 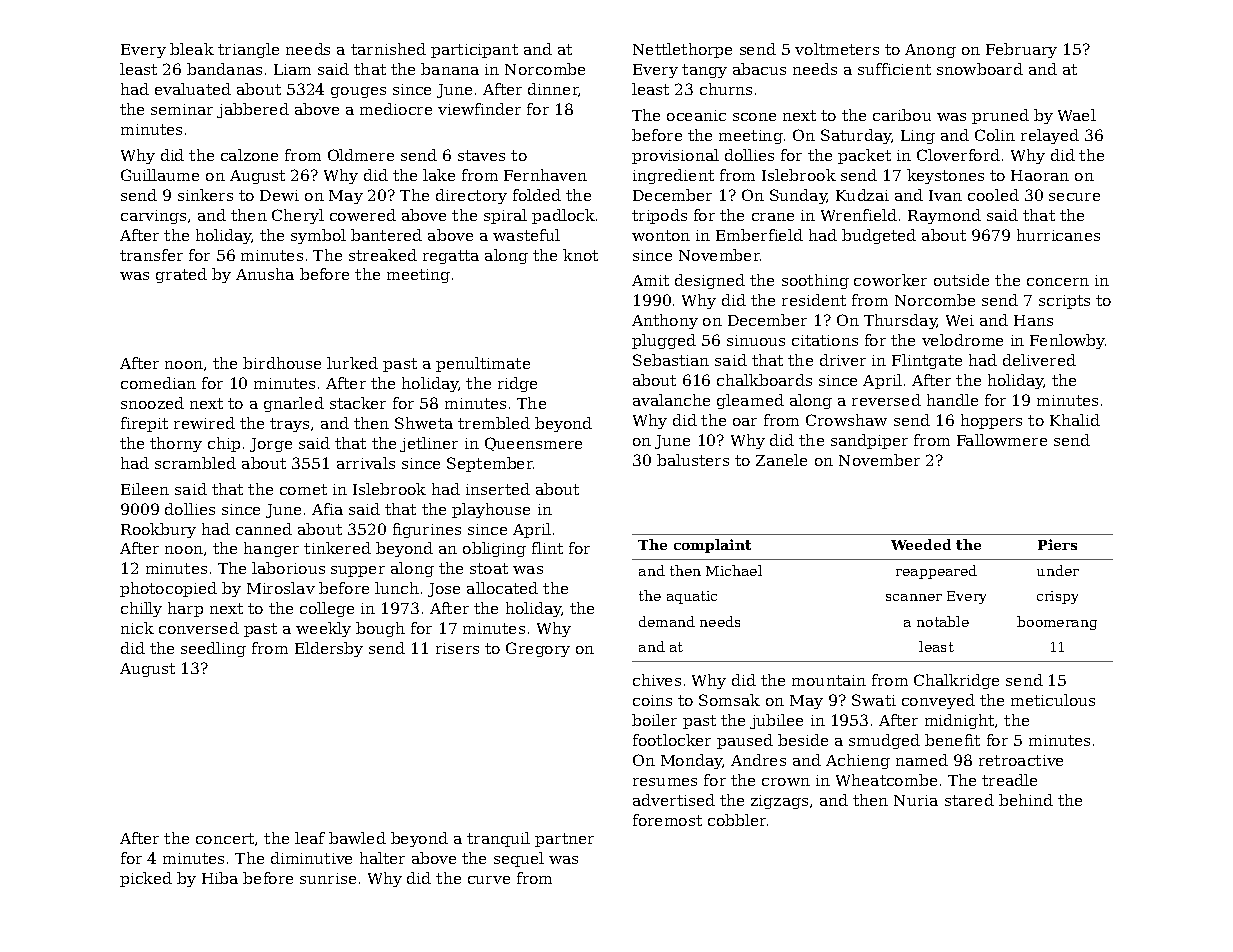 I want to click on Michael, so click(x=734, y=570).
